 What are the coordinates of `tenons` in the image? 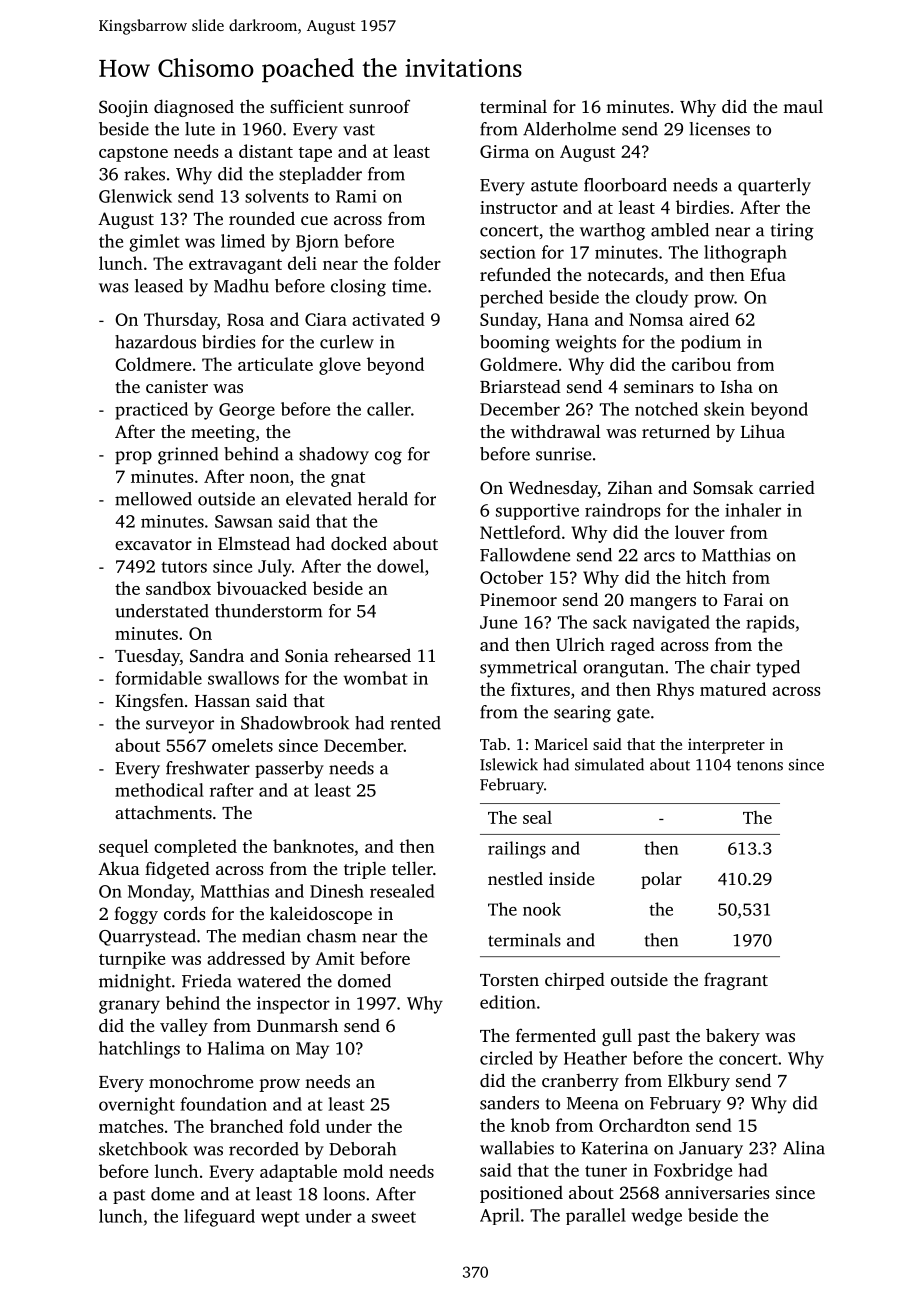 It's located at (760, 765).
